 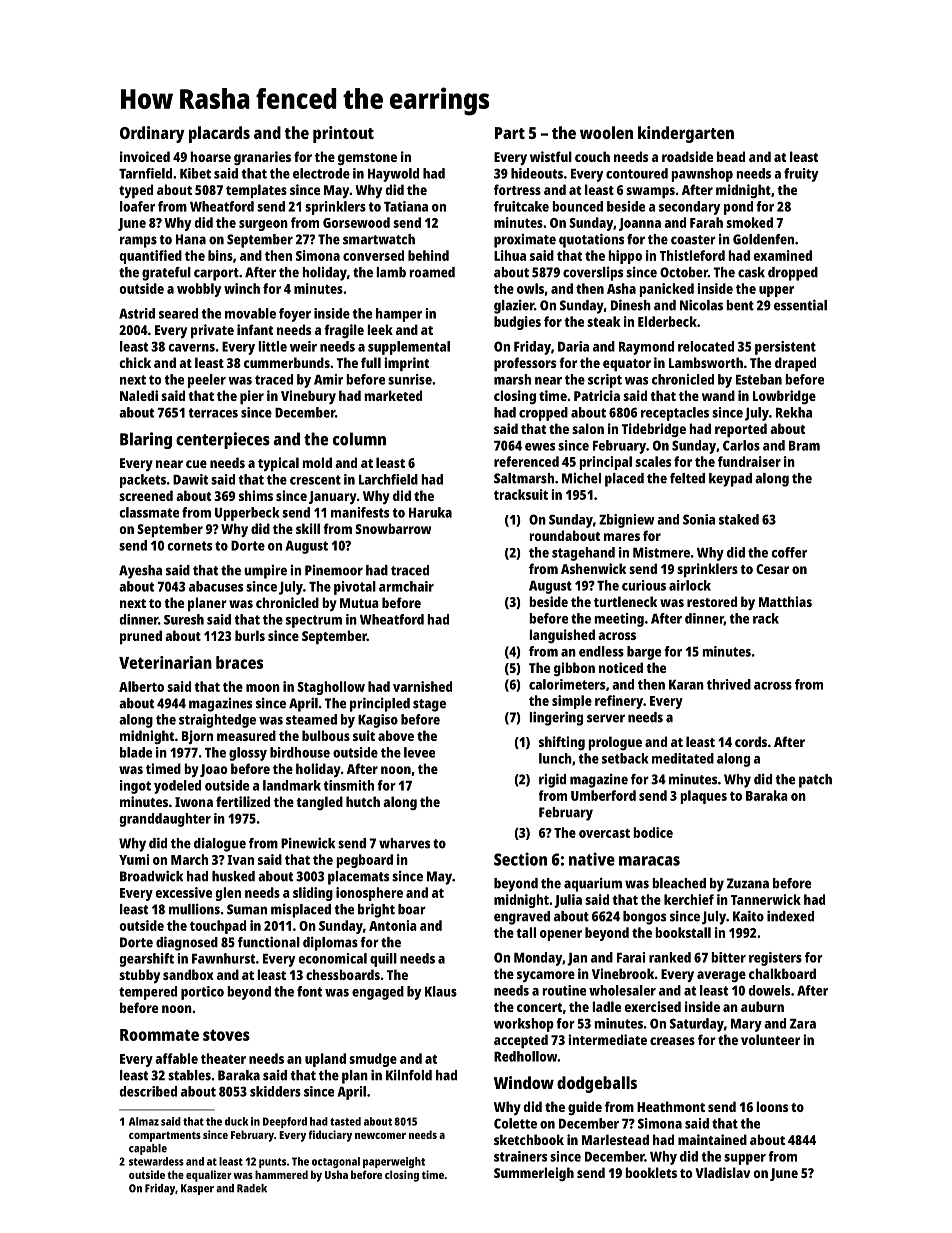 I want to click on Kasper, so click(x=197, y=1189).
